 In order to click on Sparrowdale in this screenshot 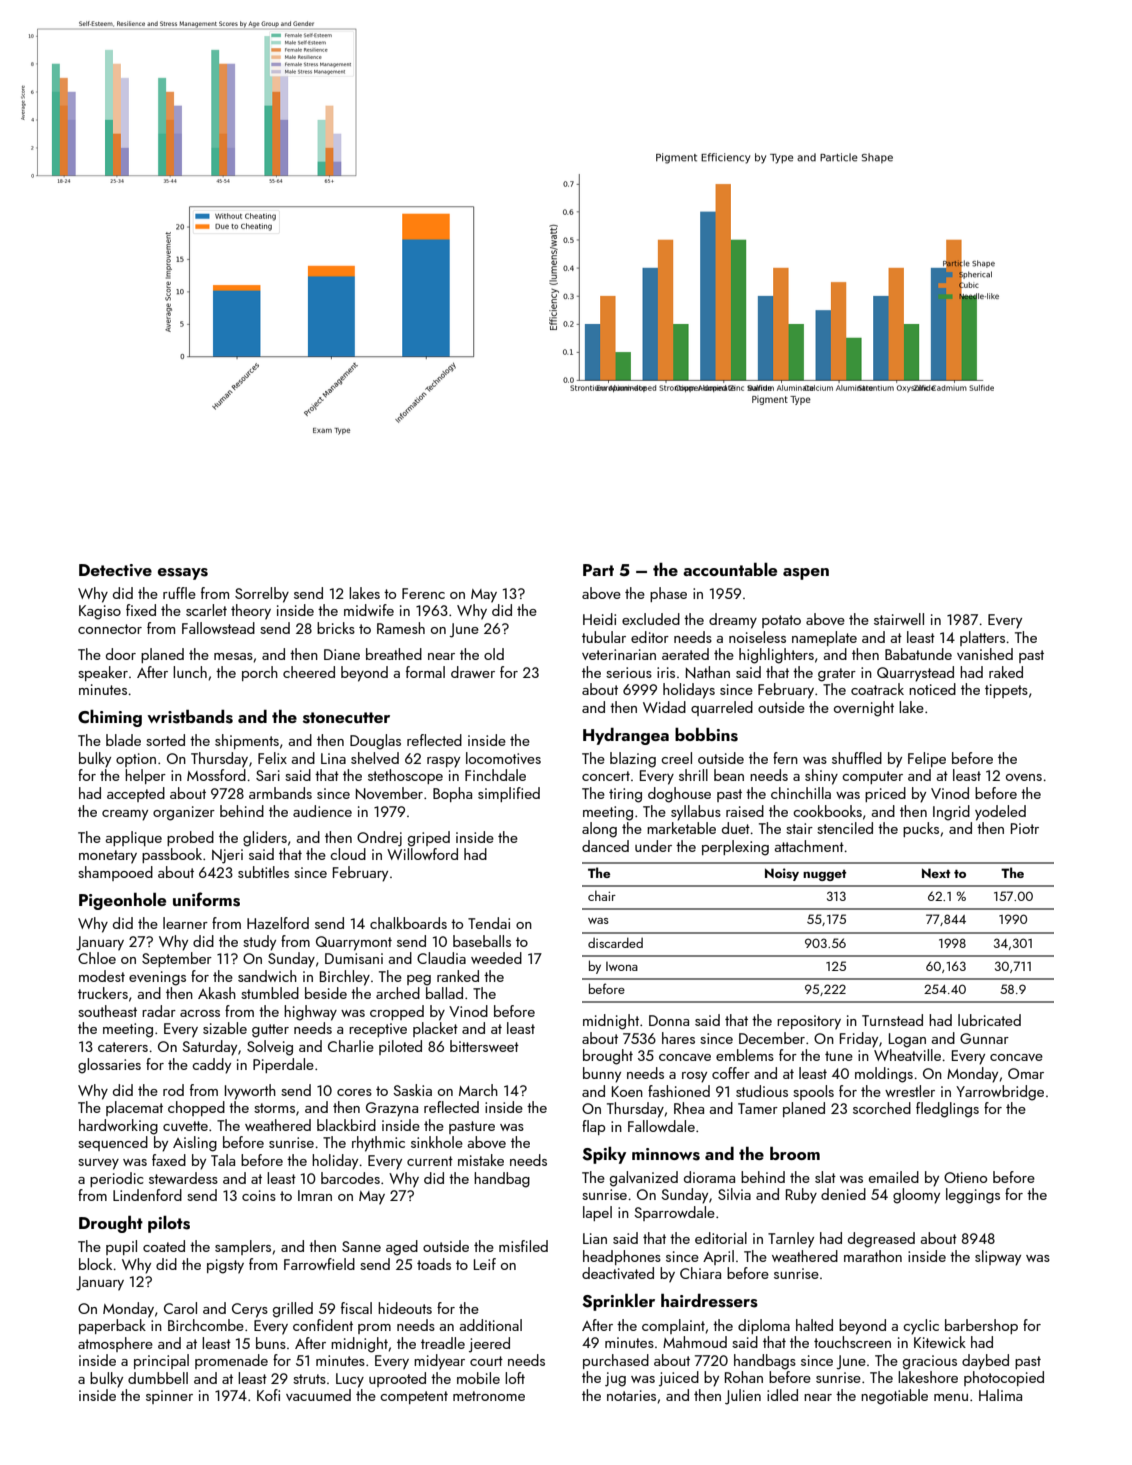, I will do `click(674, 1213)`.
